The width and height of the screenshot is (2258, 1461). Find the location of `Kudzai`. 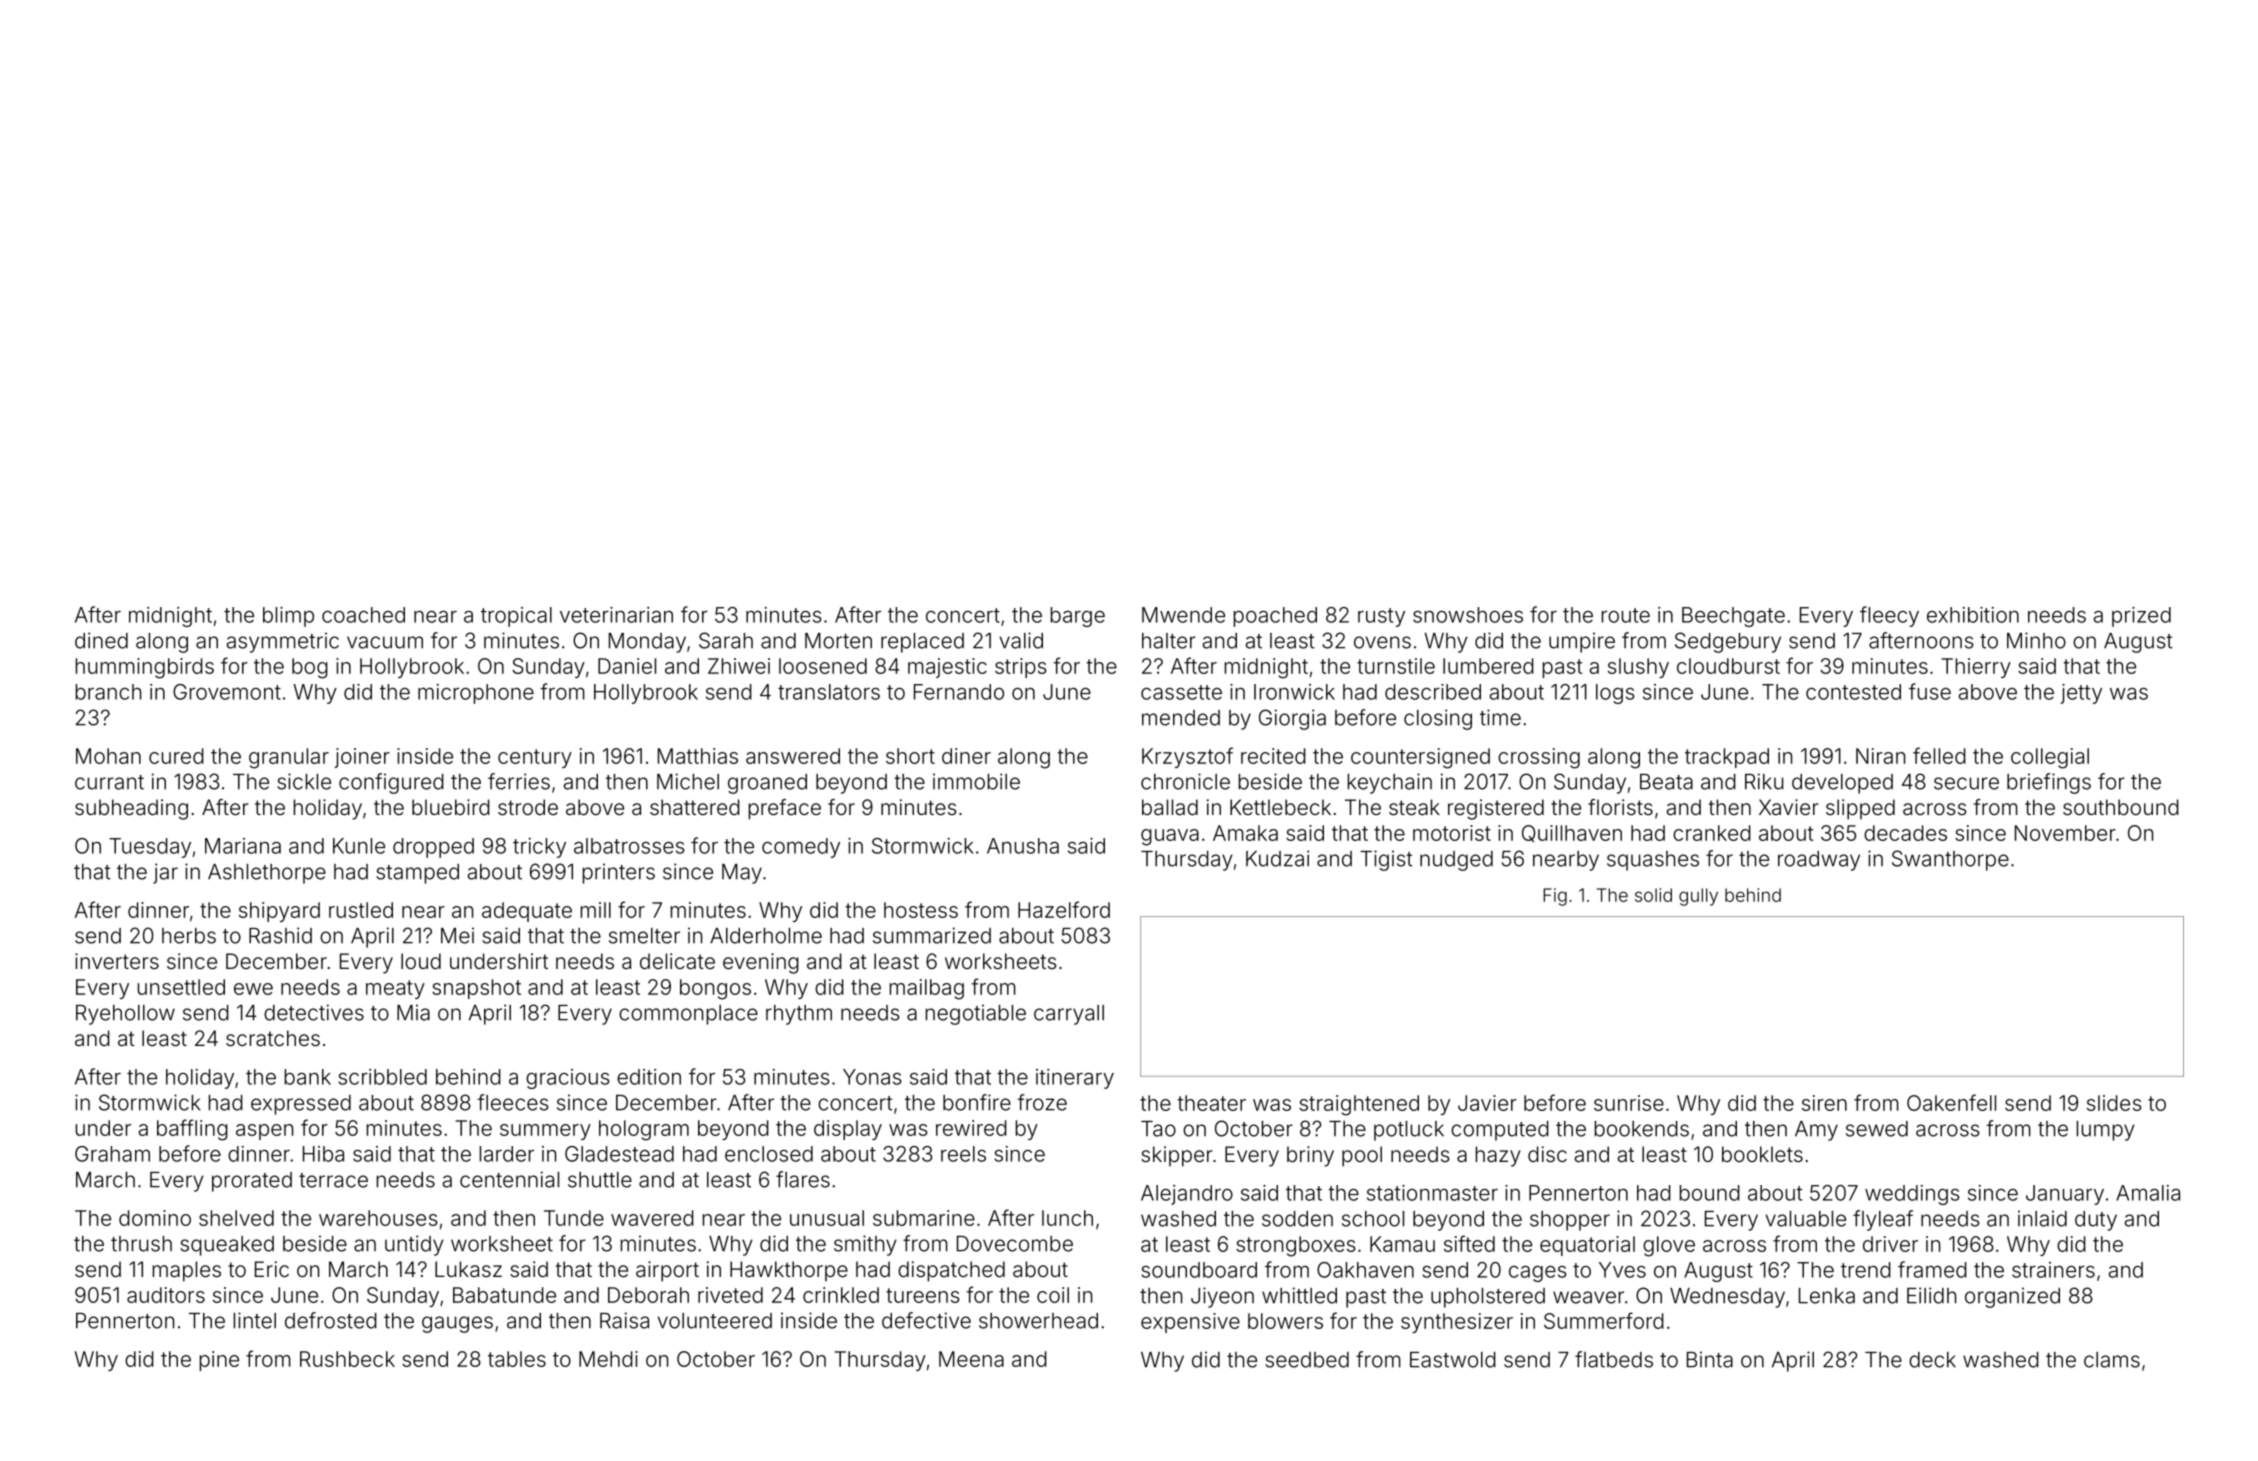

Kudzai is located at coordinates (1277, 858).
